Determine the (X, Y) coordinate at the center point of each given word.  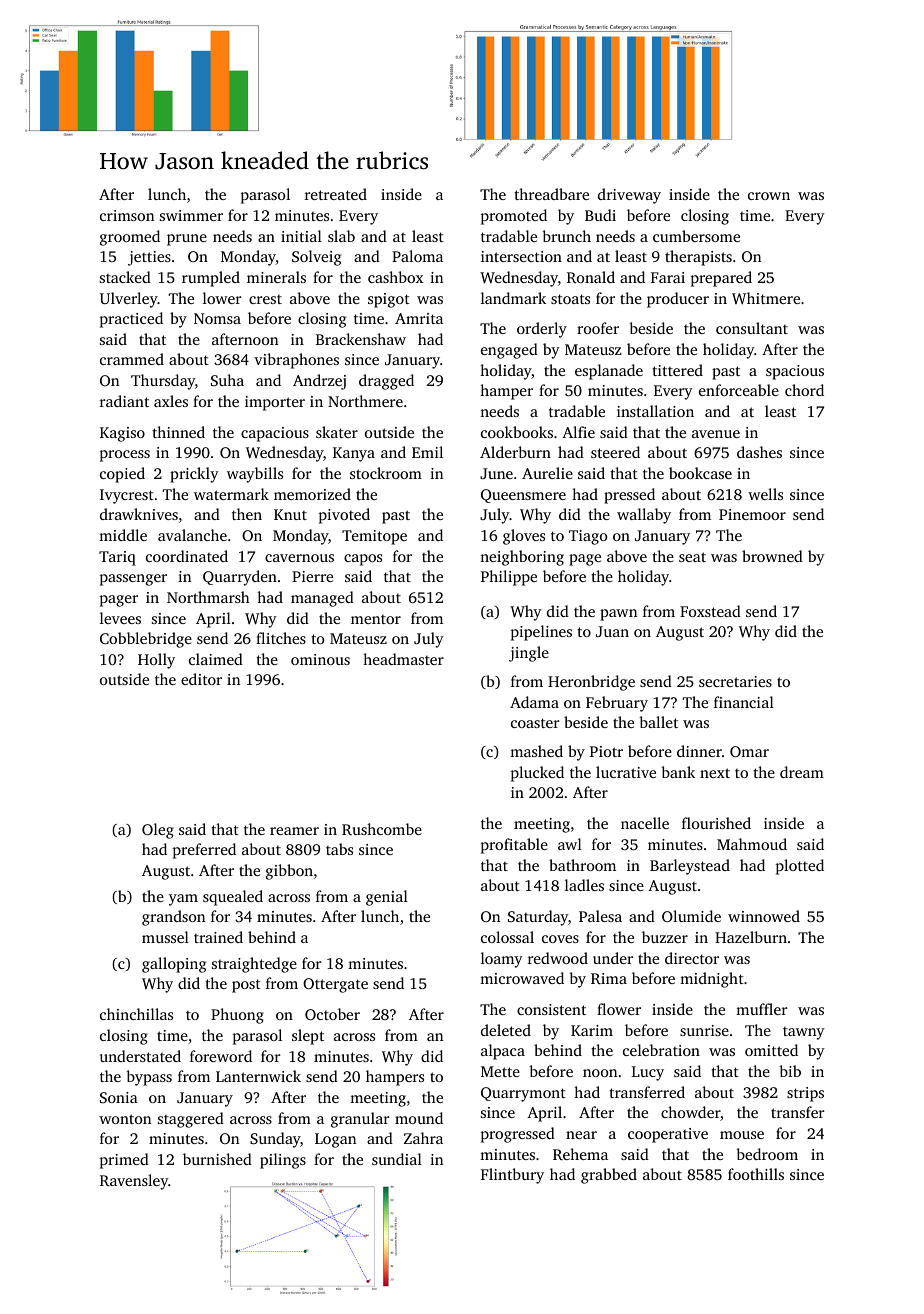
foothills (756, 1174)
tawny (804, 1033)
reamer (294, 831)
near (581, 1135)
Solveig (316, 258)
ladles (584, 885)
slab (341, 236)
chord (804, 390)
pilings (283, 1161)
